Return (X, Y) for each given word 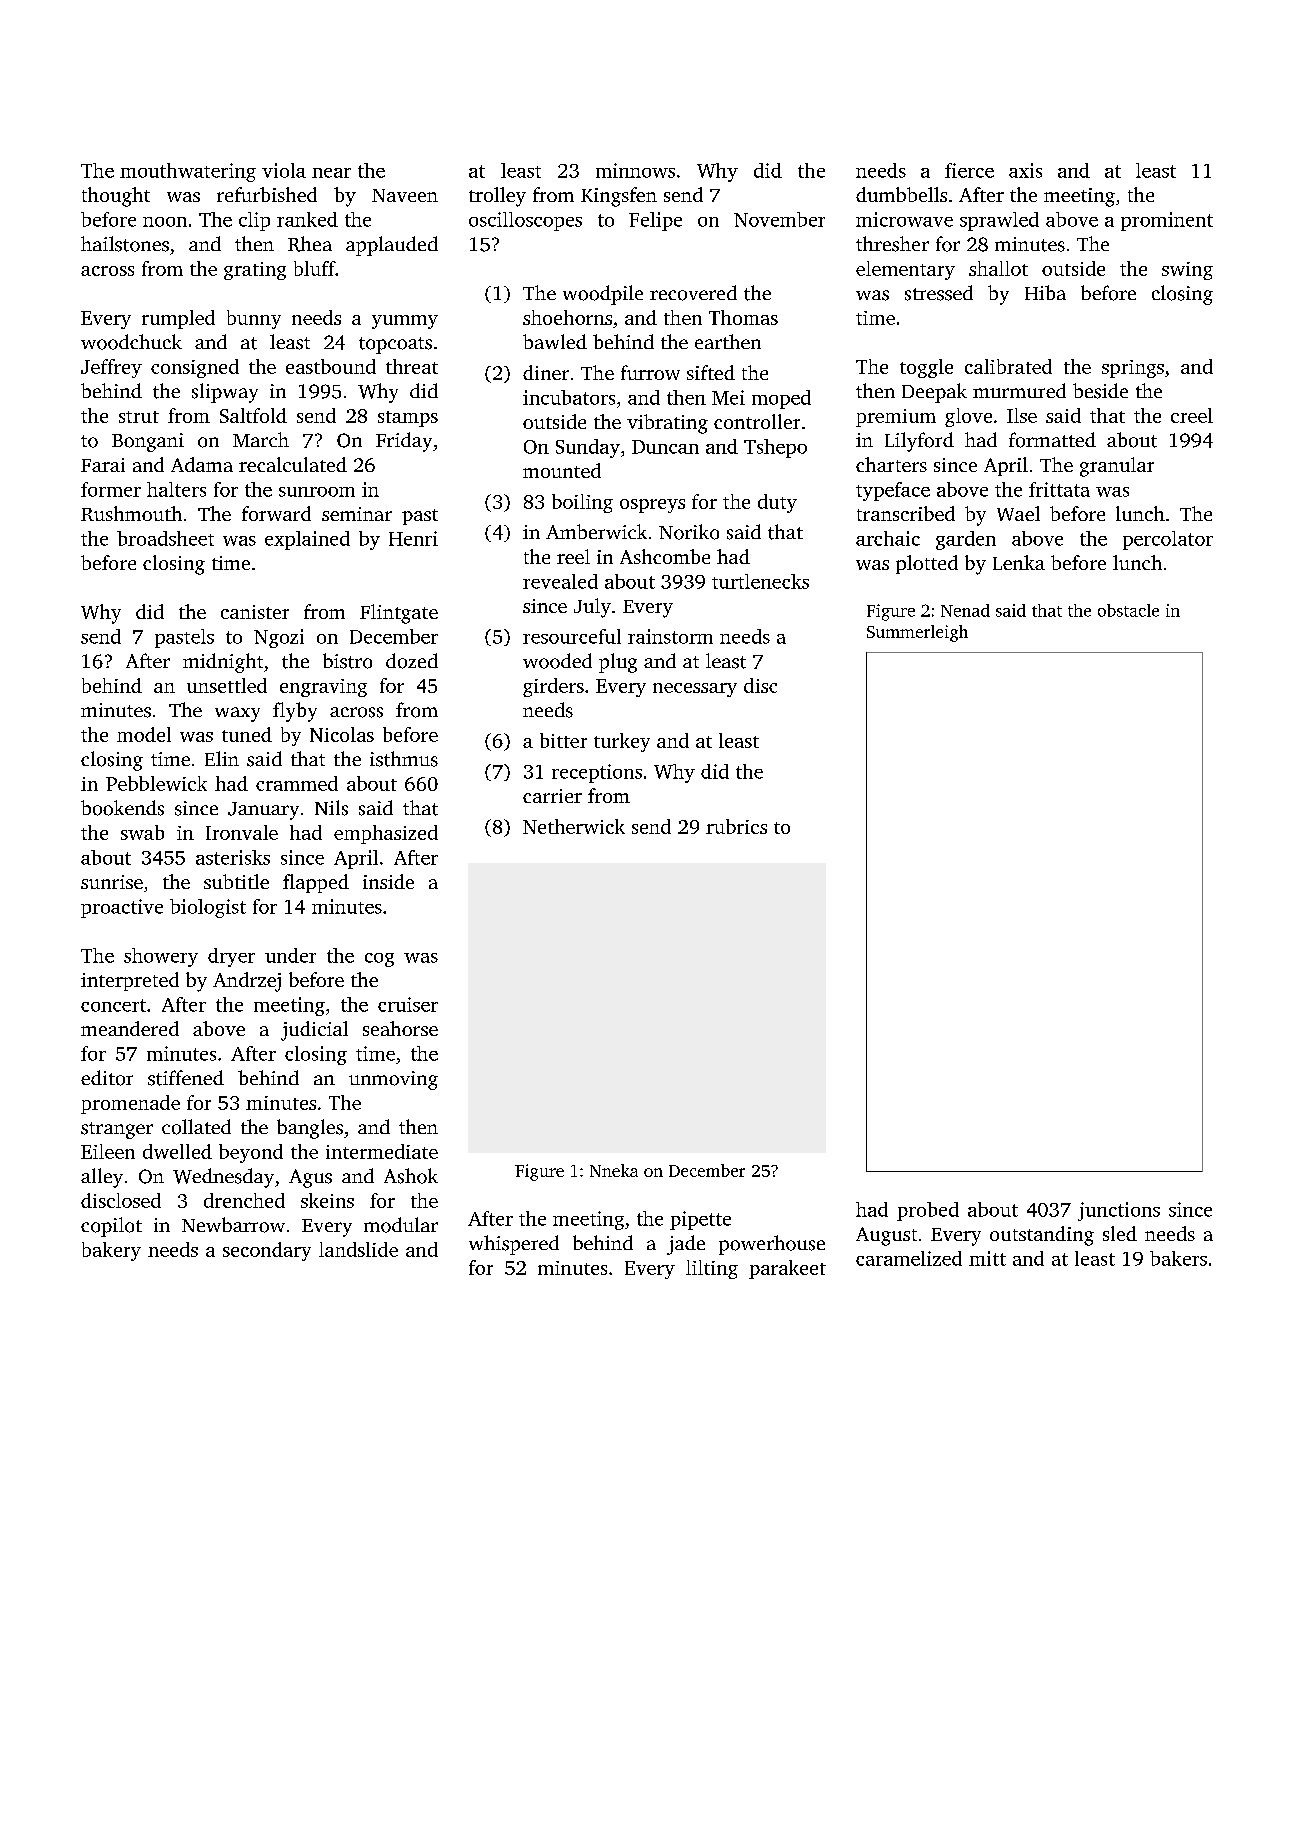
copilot (111, 1227)
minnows (635, 170)
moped (781, 399)
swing (1187, 271)
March (261, 439)
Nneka (614, 1170)
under (290, 955)
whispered (514, 1245)
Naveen (405, 195)
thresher (892, 244)
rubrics (736, 826)
